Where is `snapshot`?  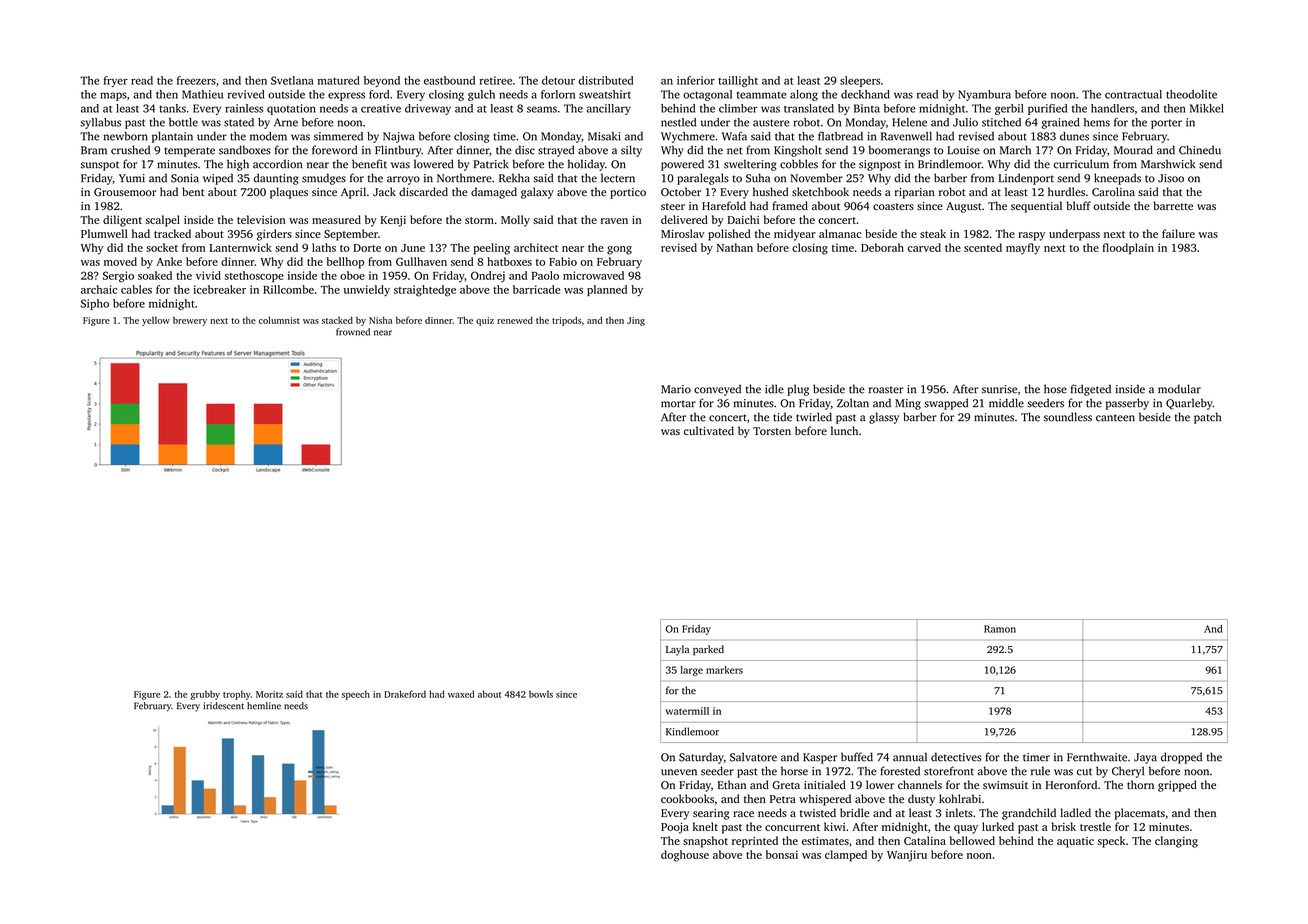
snapshot is located at coordinates (705, 842).
